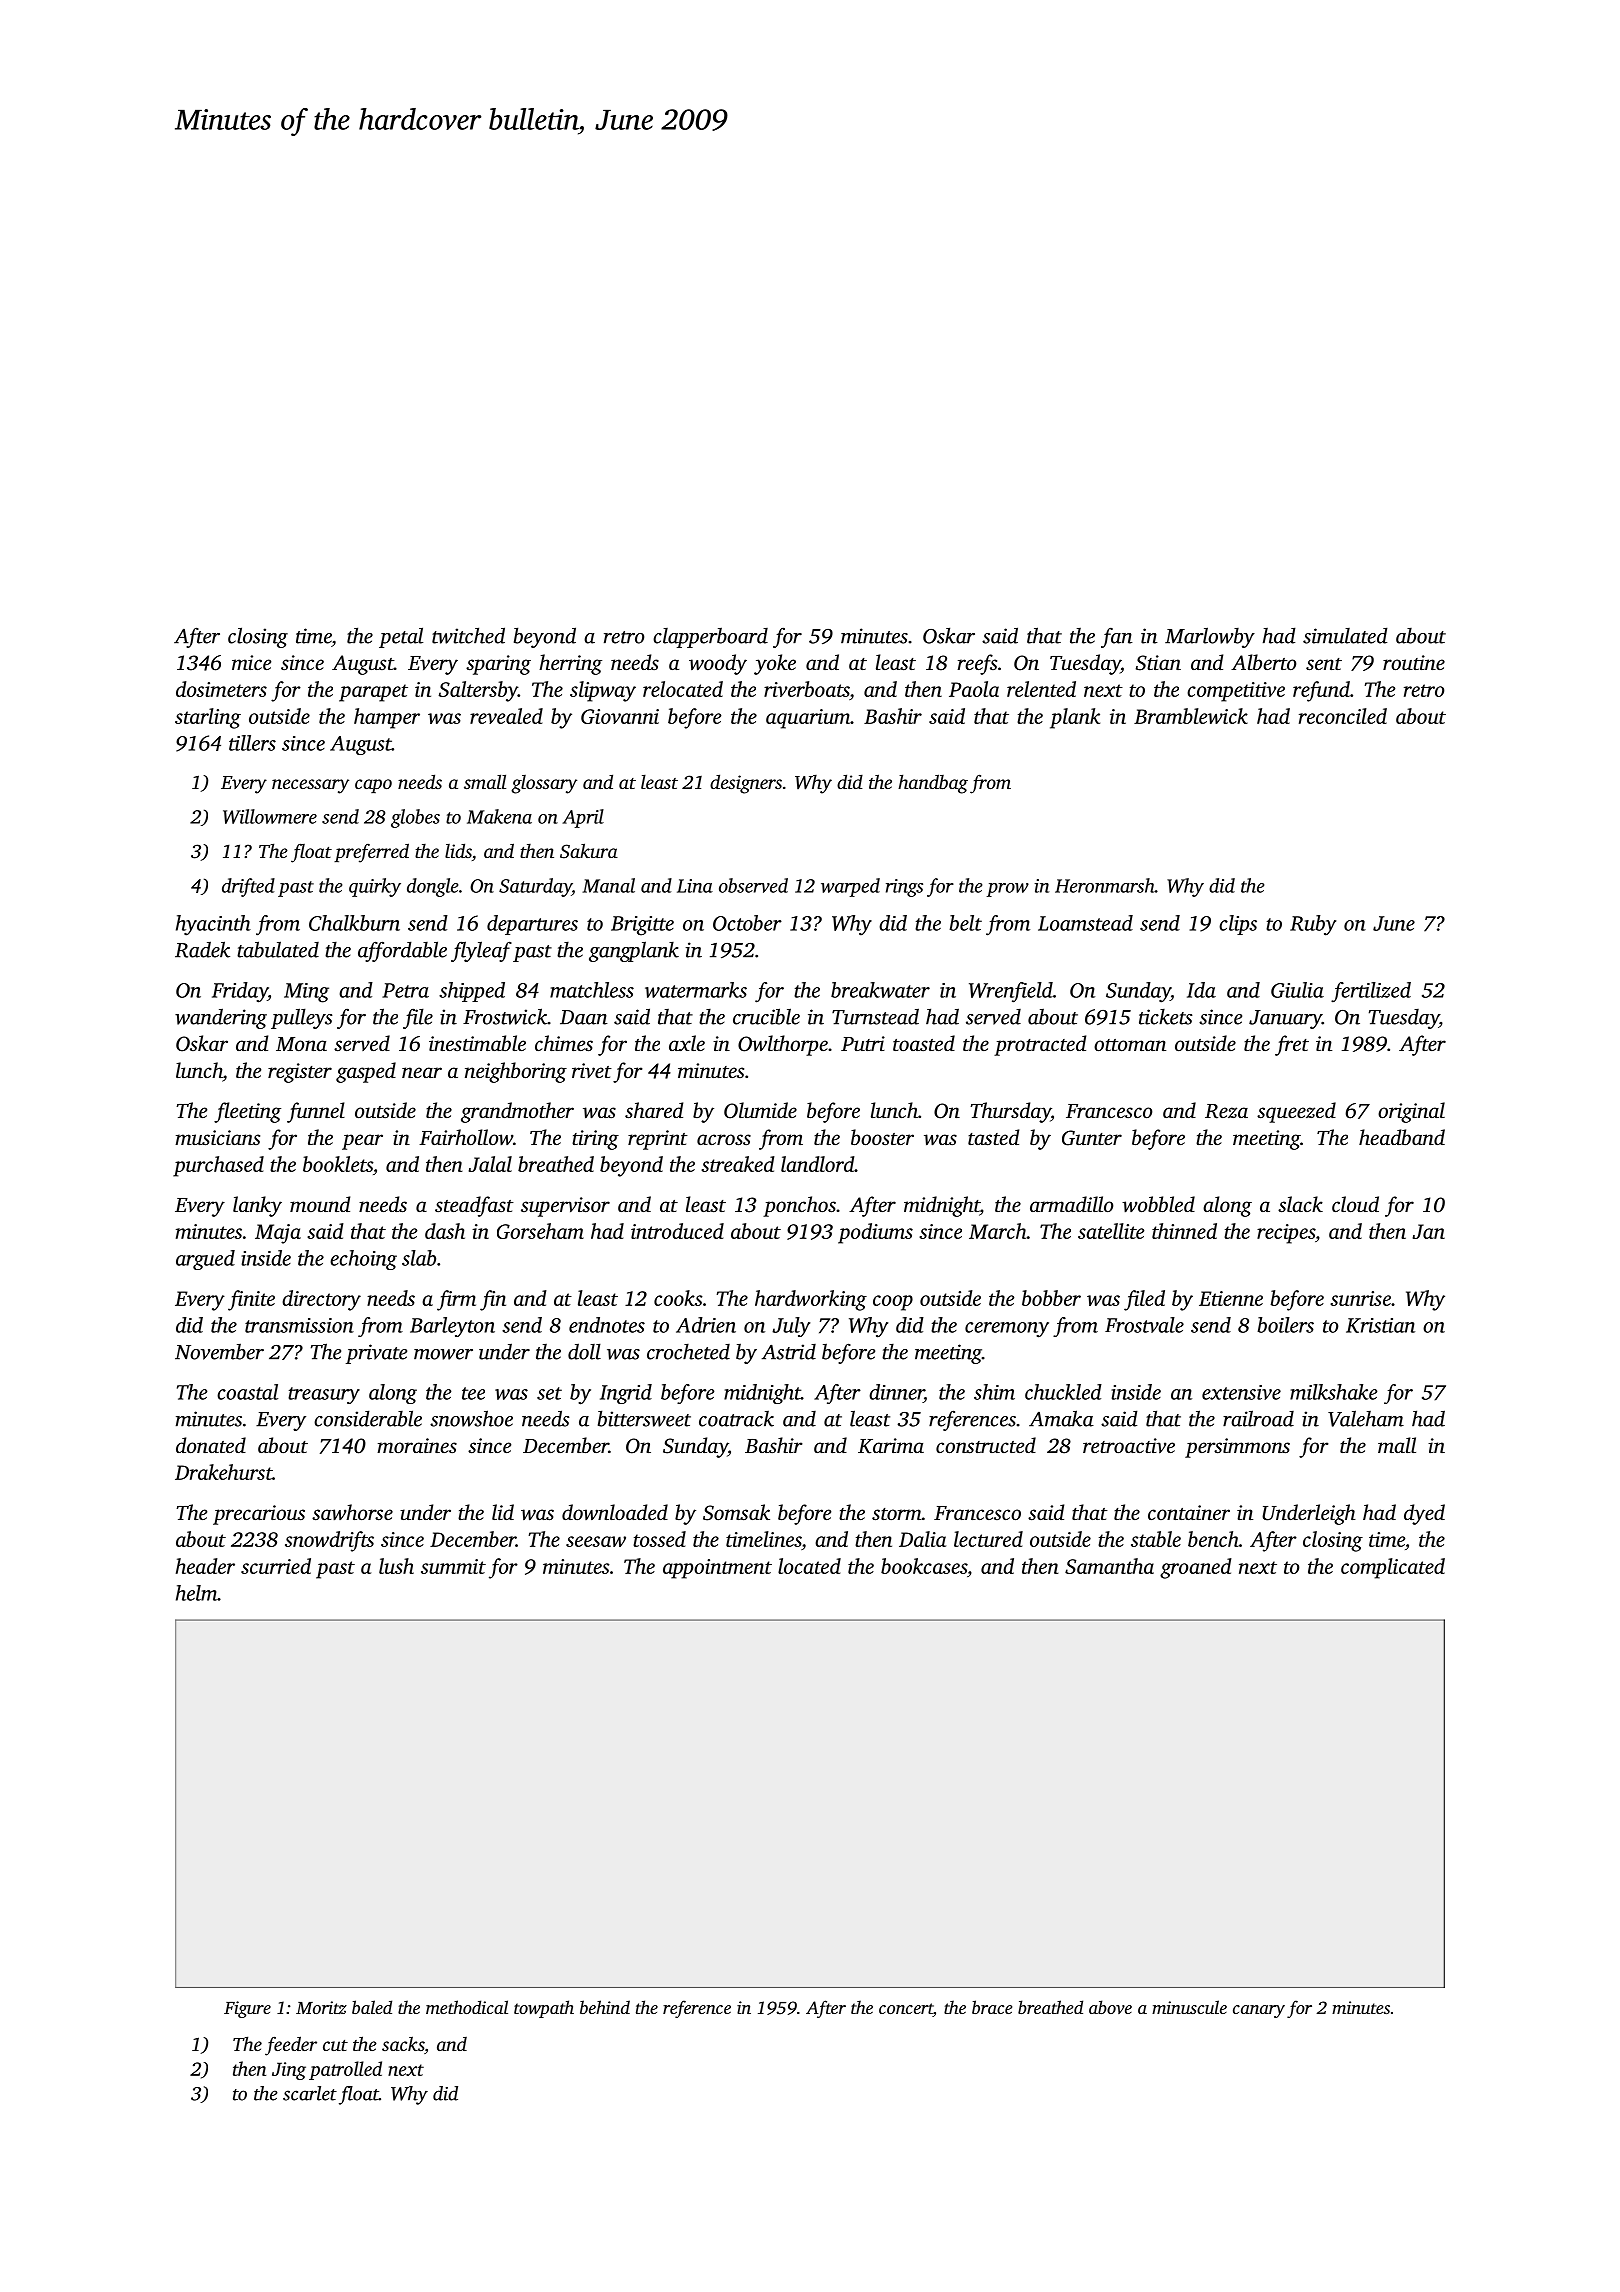 The image size is (1620, 2292). I want to click on fertilized, so click(1371, 992).
